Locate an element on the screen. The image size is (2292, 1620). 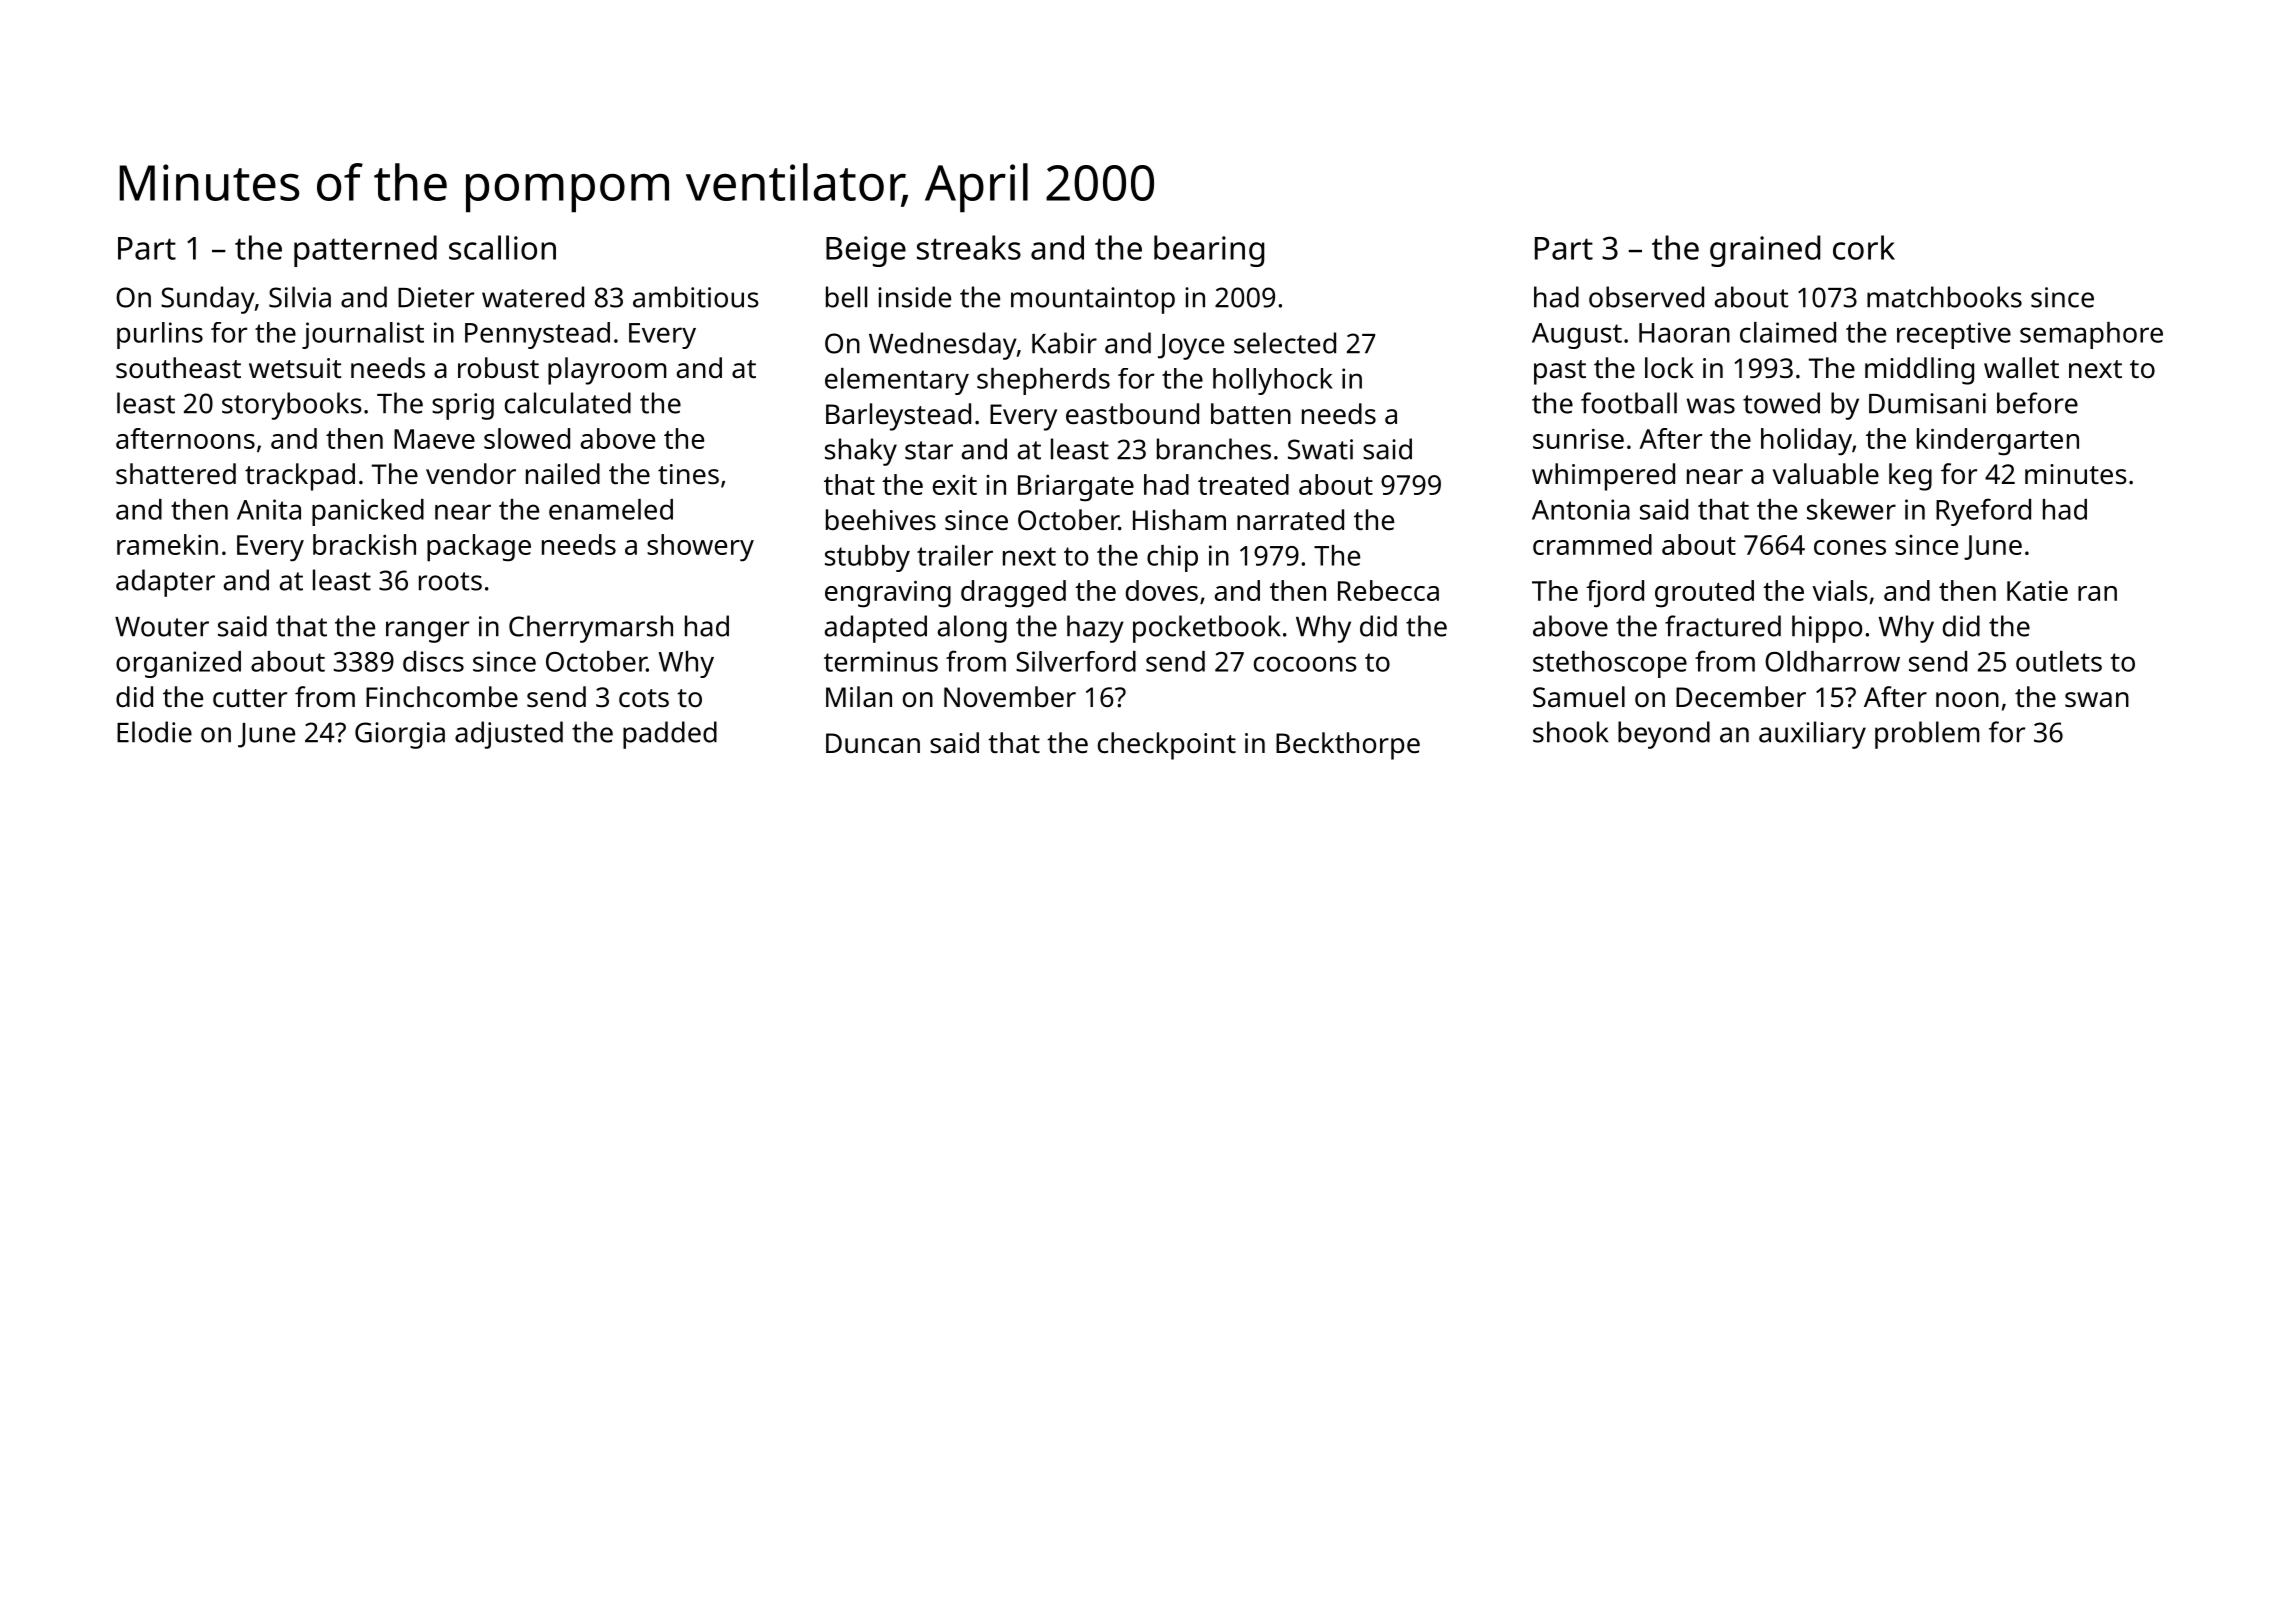
middling is located at coordinates (1919, 371).
